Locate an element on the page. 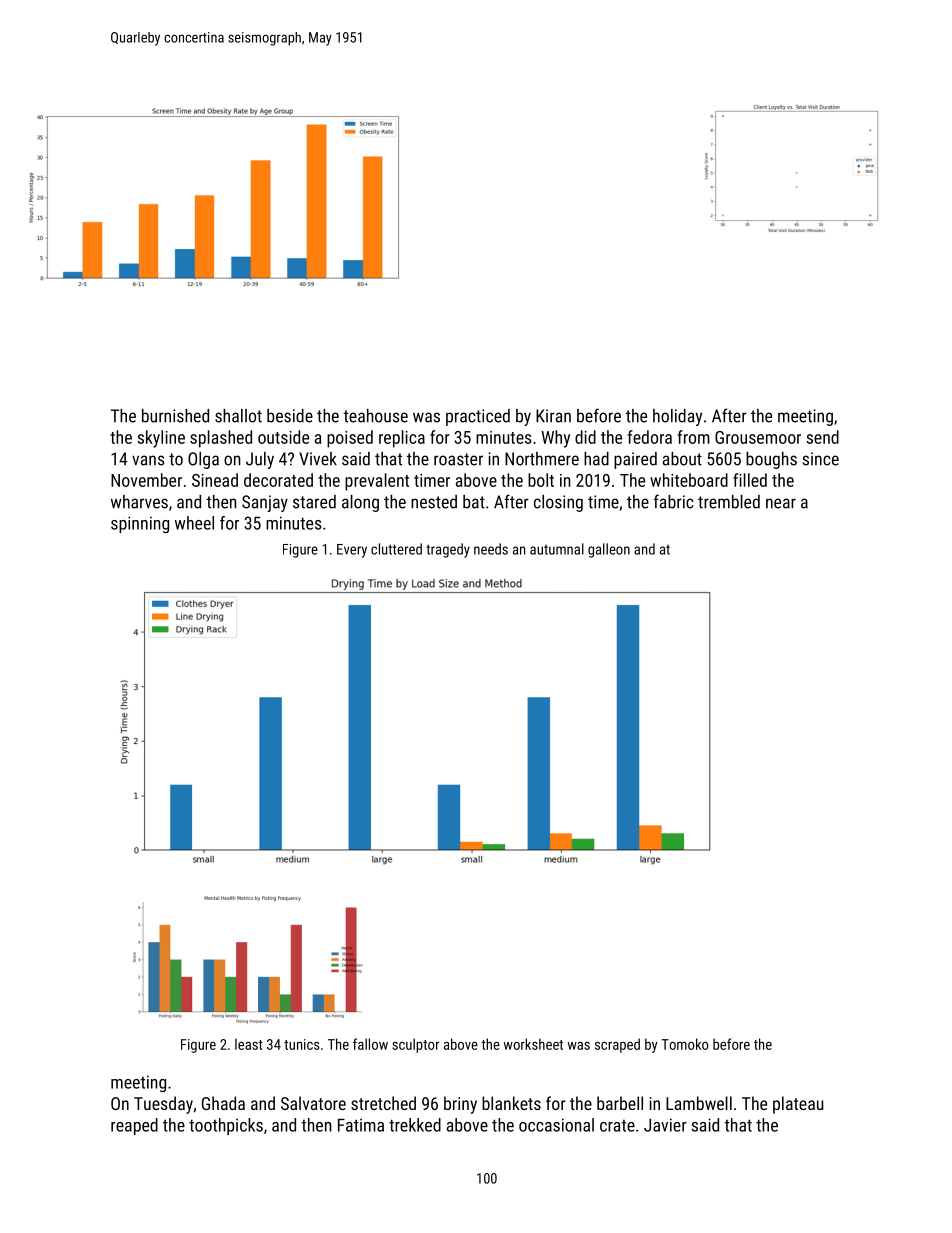 The width and height of the document is (952, 1233). needs is located at coordinates (491, 549).
